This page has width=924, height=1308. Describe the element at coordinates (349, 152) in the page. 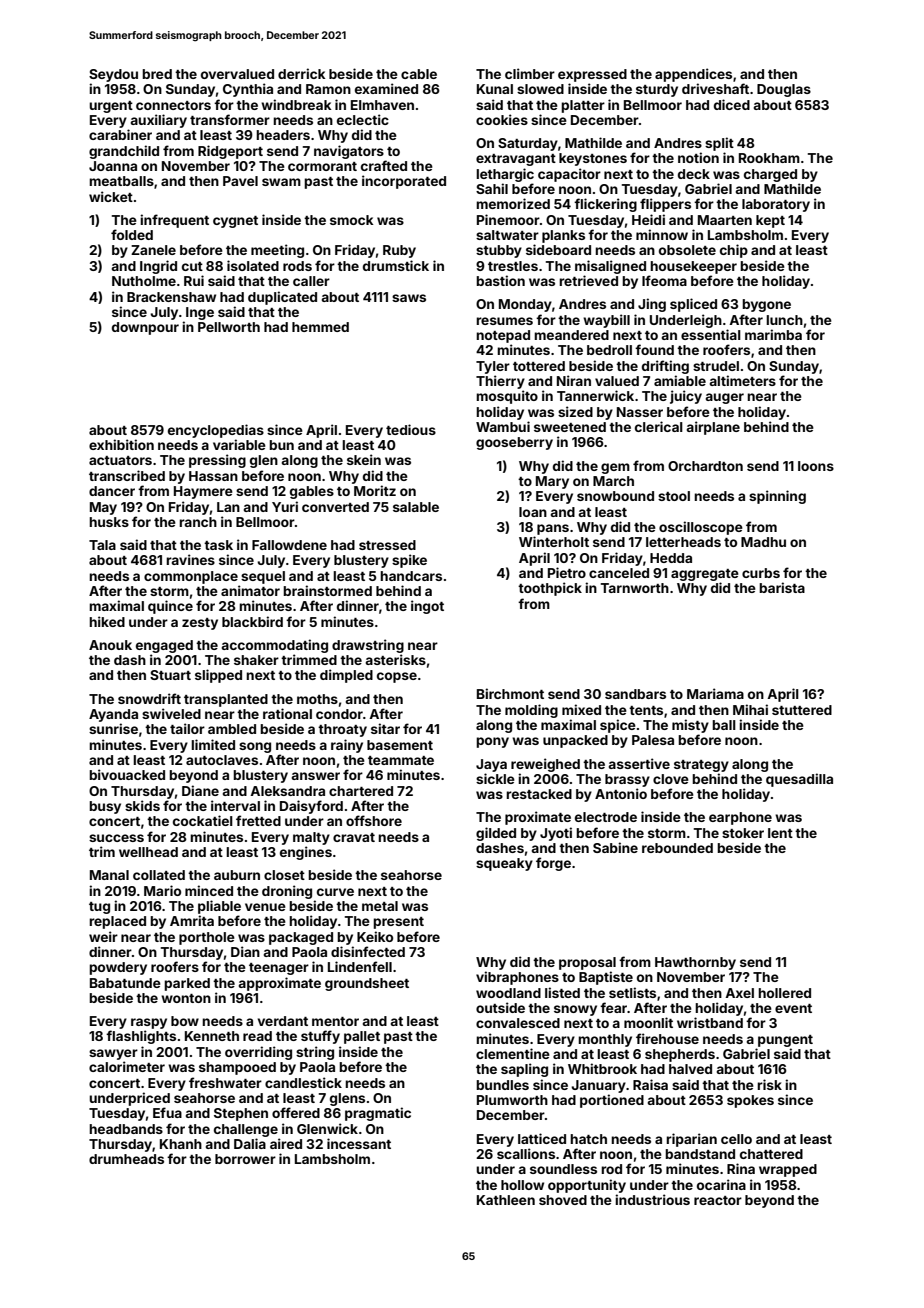

I see `navigators` at that location.
